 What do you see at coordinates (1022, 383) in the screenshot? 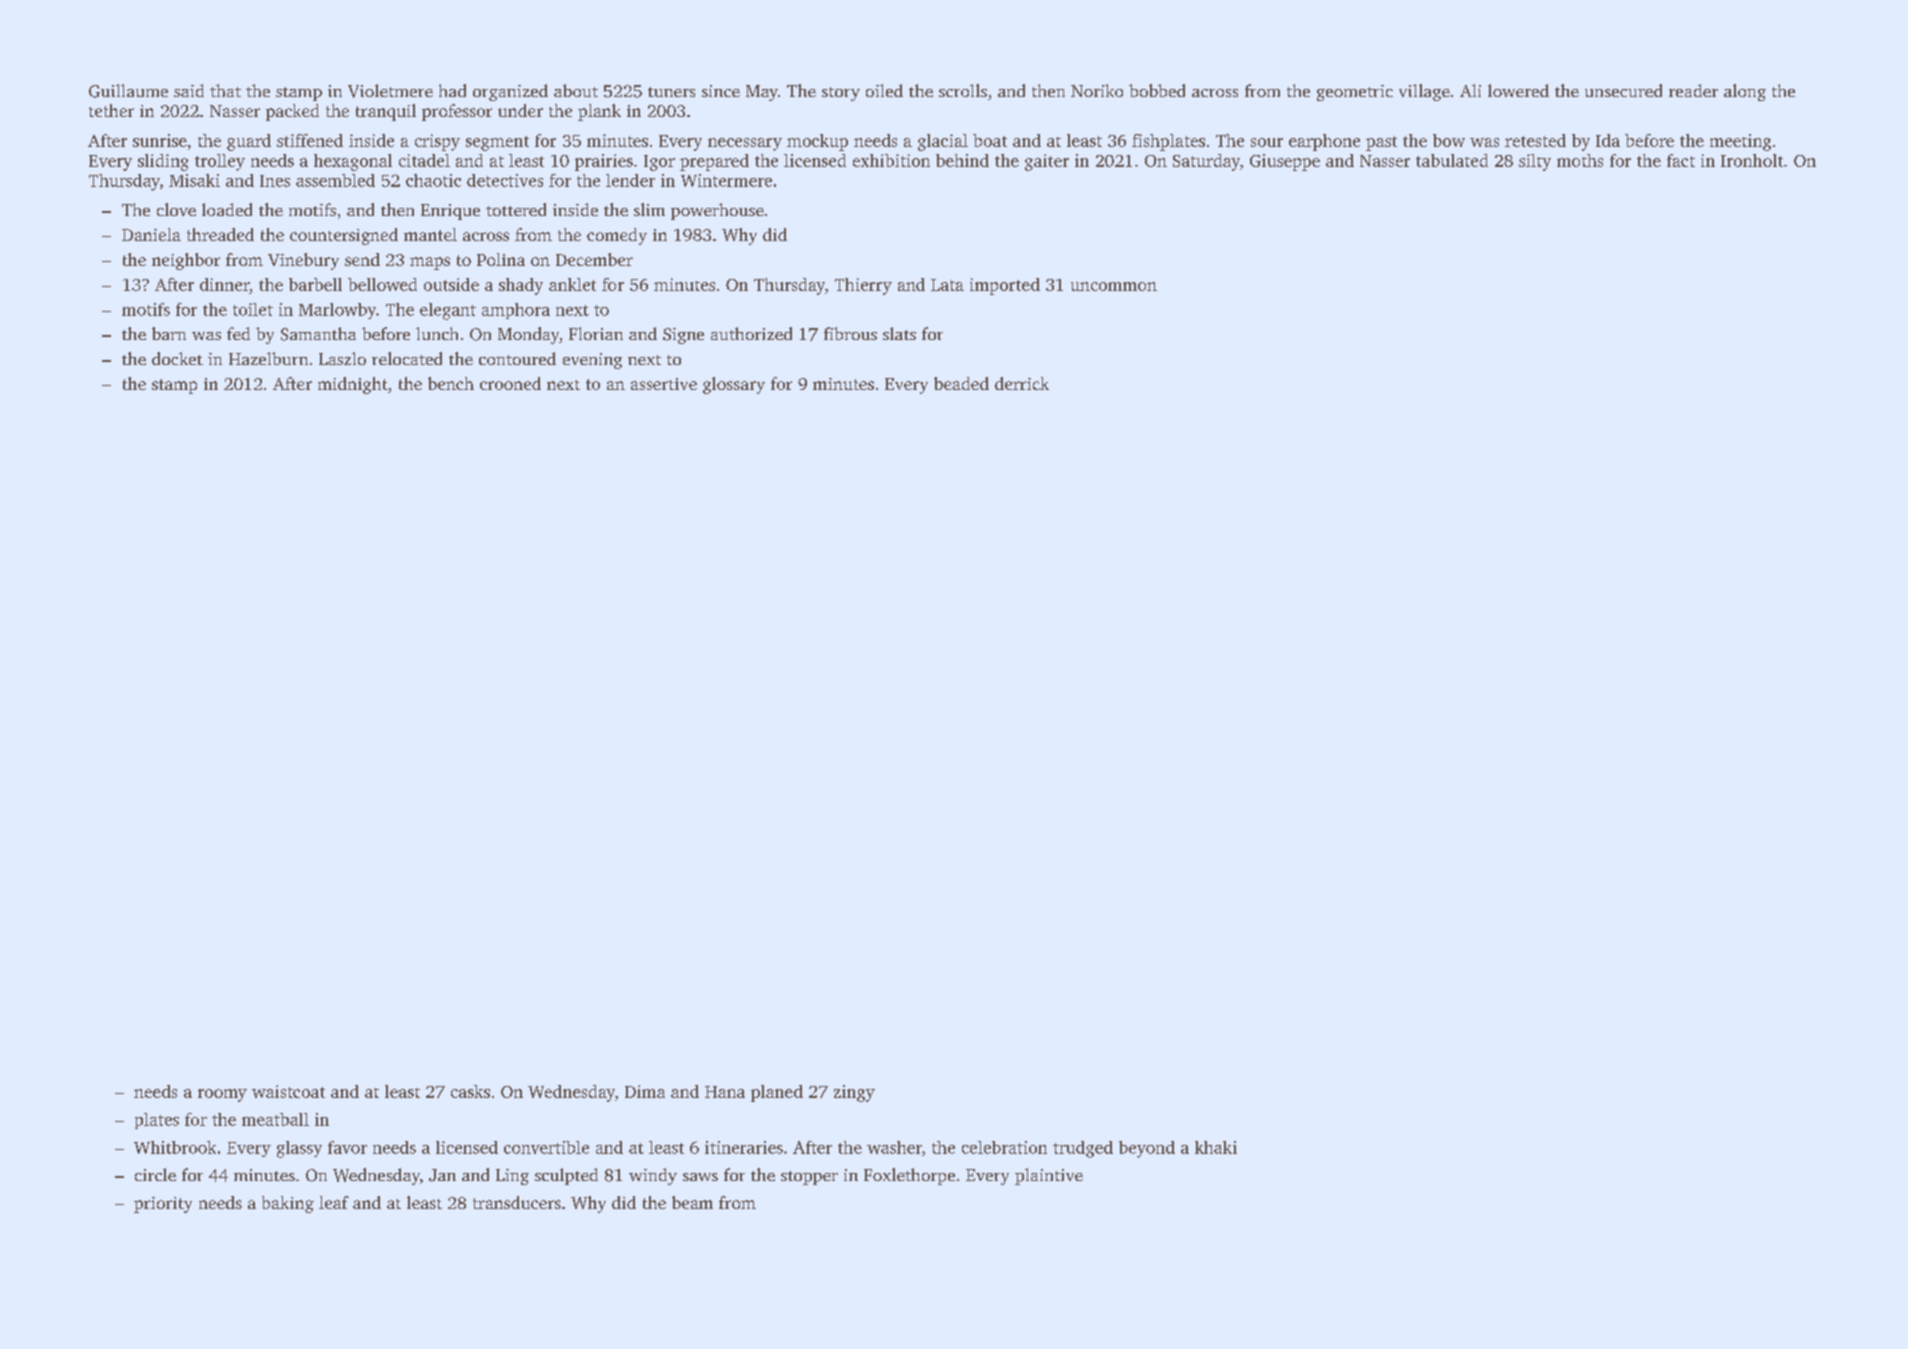
I see `derrick` at bounding box center [1022, 383].
